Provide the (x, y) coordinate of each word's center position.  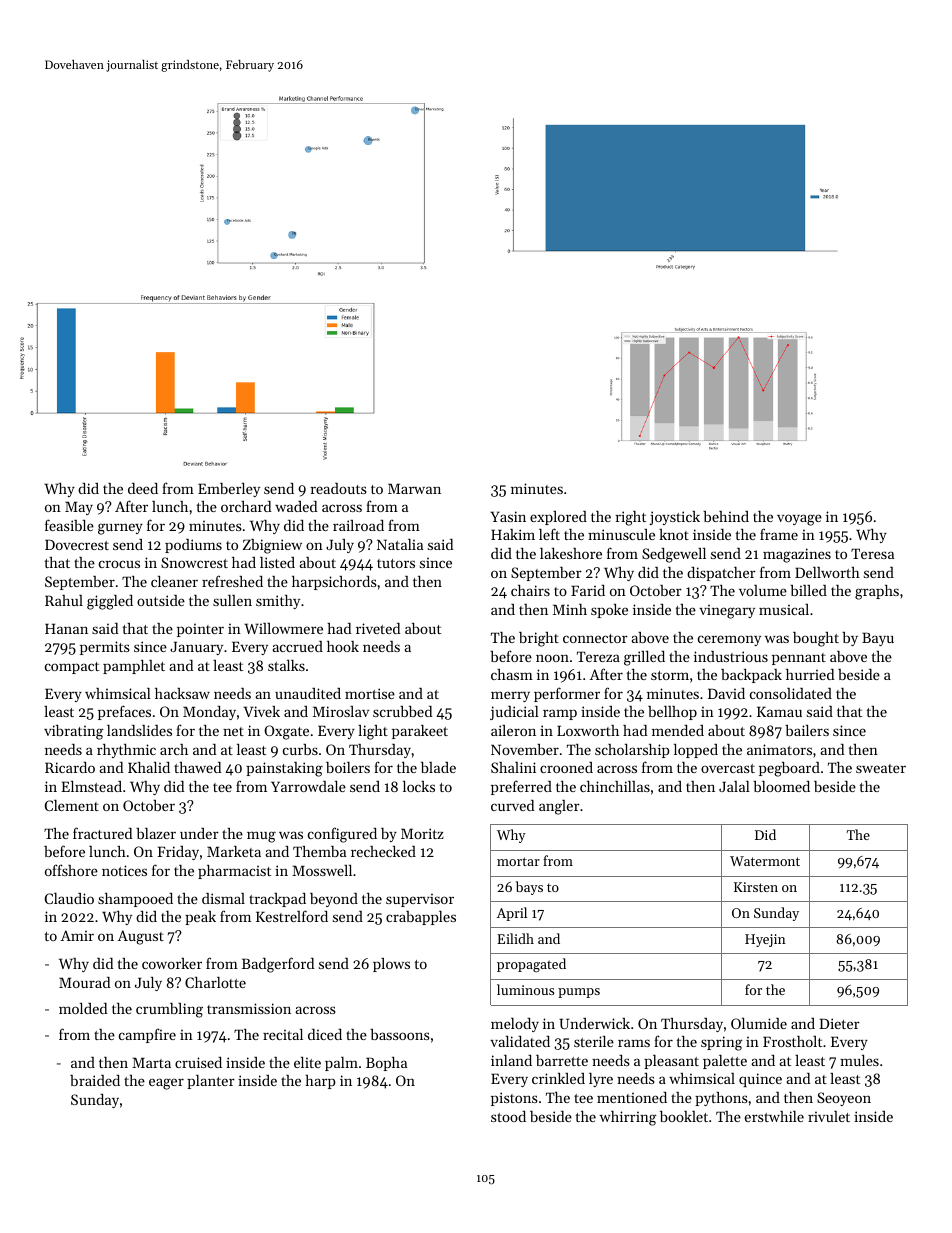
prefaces (124, 712)
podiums (193, 546)
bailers (807, 730)
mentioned (632, 1097)
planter (211, 1082)
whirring (628, 1118)
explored (558, 518)
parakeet (420, 732)
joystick (674, 518)
